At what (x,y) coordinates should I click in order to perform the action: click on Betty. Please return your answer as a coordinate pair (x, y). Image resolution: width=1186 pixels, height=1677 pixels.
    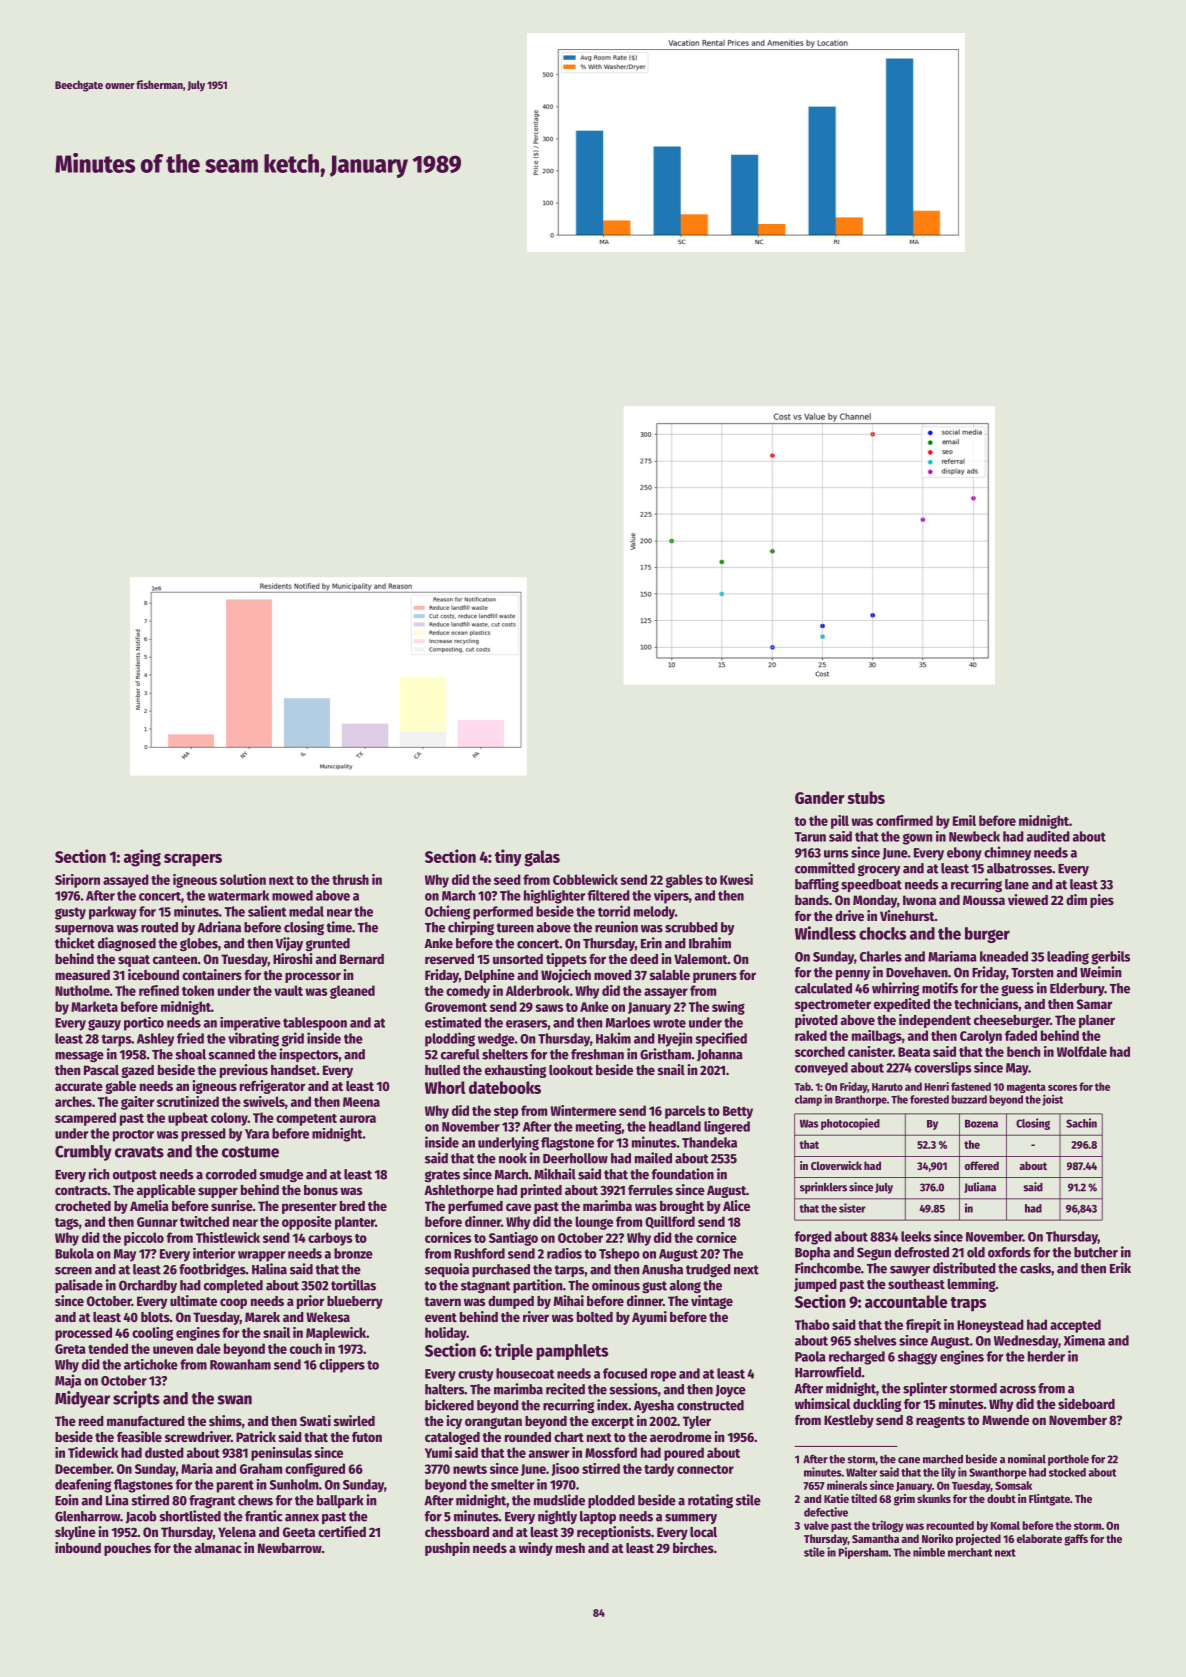
    Looking at the image, I should click on (738, 1112).
